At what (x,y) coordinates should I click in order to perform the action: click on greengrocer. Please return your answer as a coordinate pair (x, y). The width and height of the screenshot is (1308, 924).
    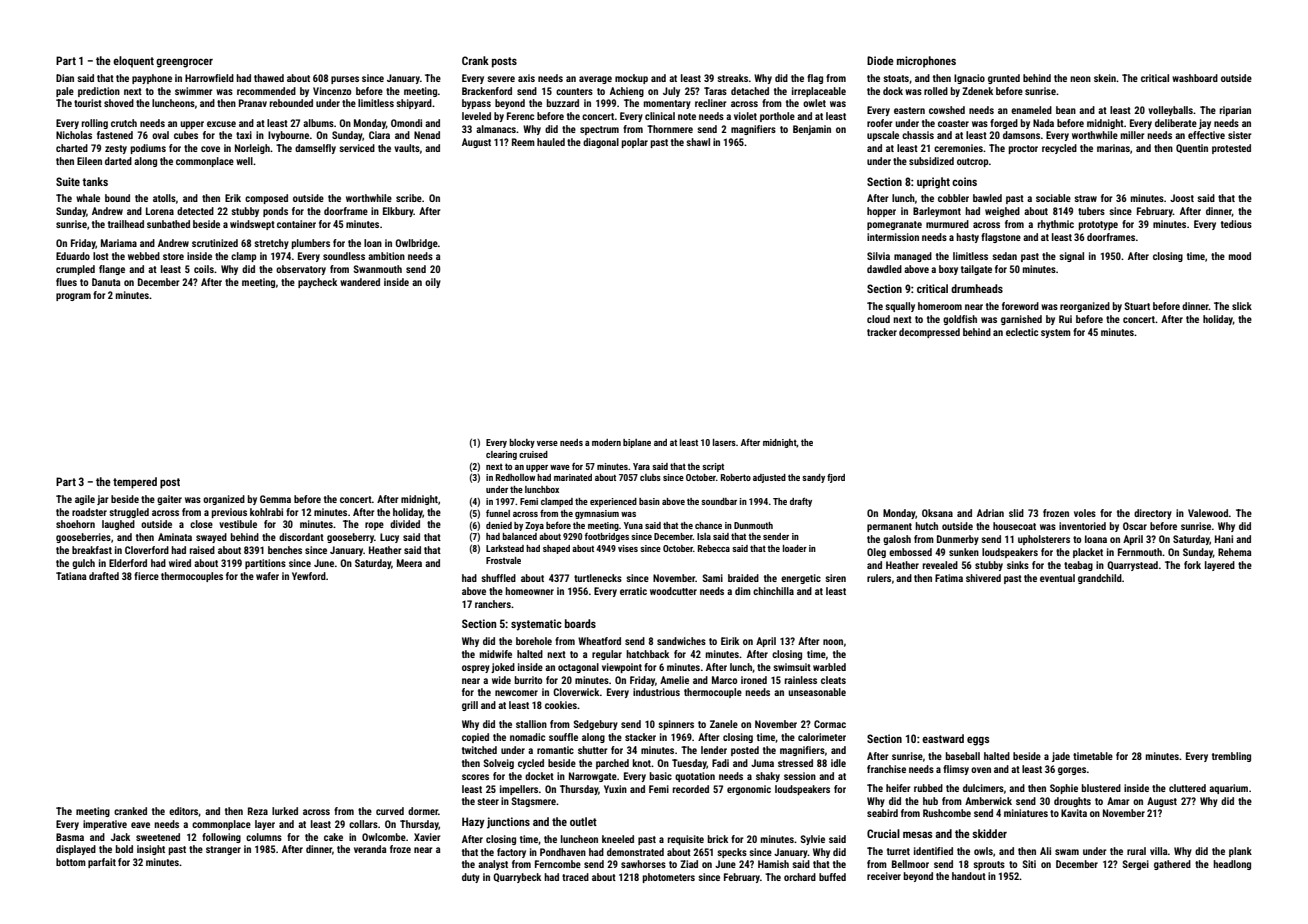
    Looking at the image, I should click on (184, 63).
